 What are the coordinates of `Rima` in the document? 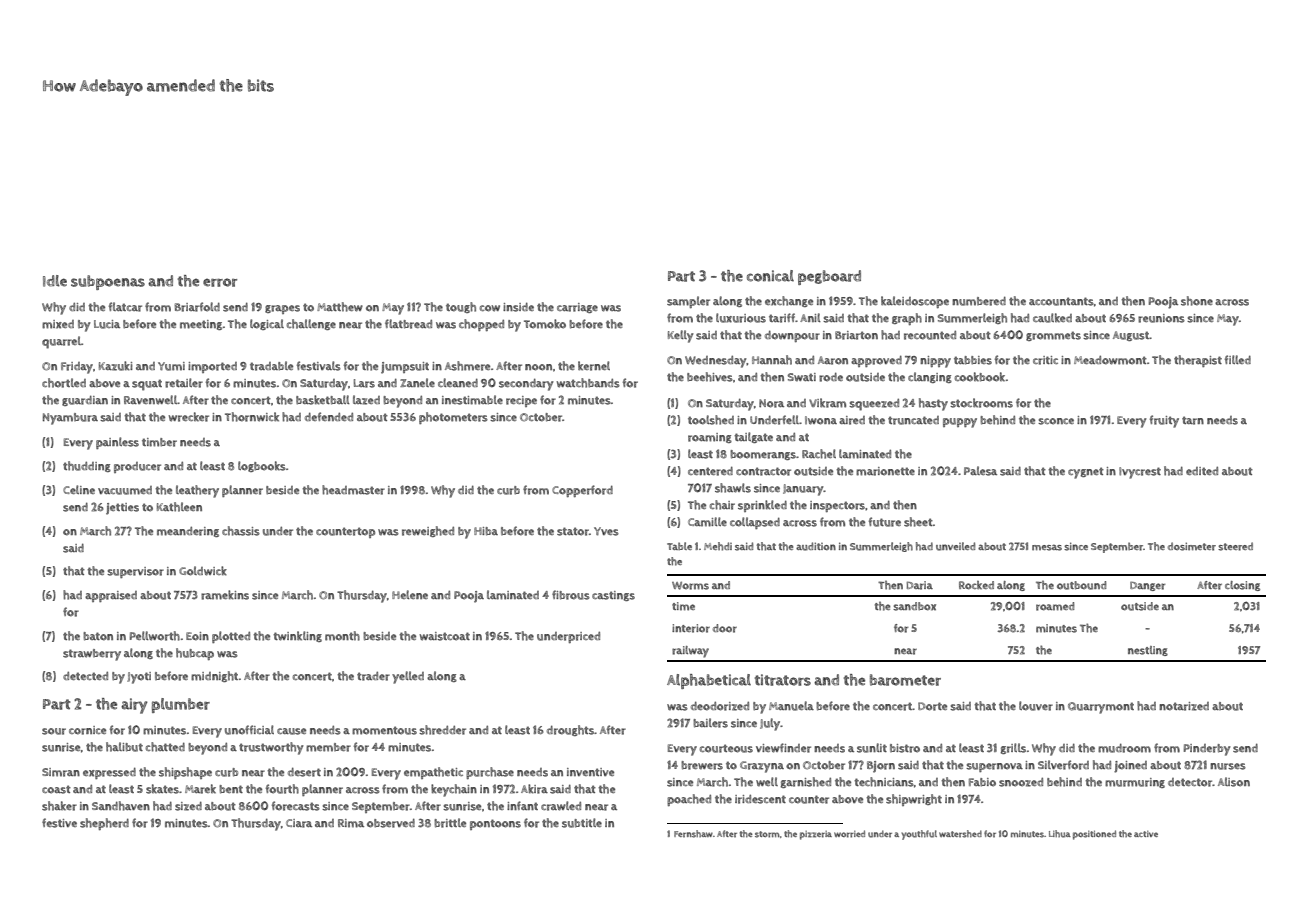 It's located at (351, 823).
